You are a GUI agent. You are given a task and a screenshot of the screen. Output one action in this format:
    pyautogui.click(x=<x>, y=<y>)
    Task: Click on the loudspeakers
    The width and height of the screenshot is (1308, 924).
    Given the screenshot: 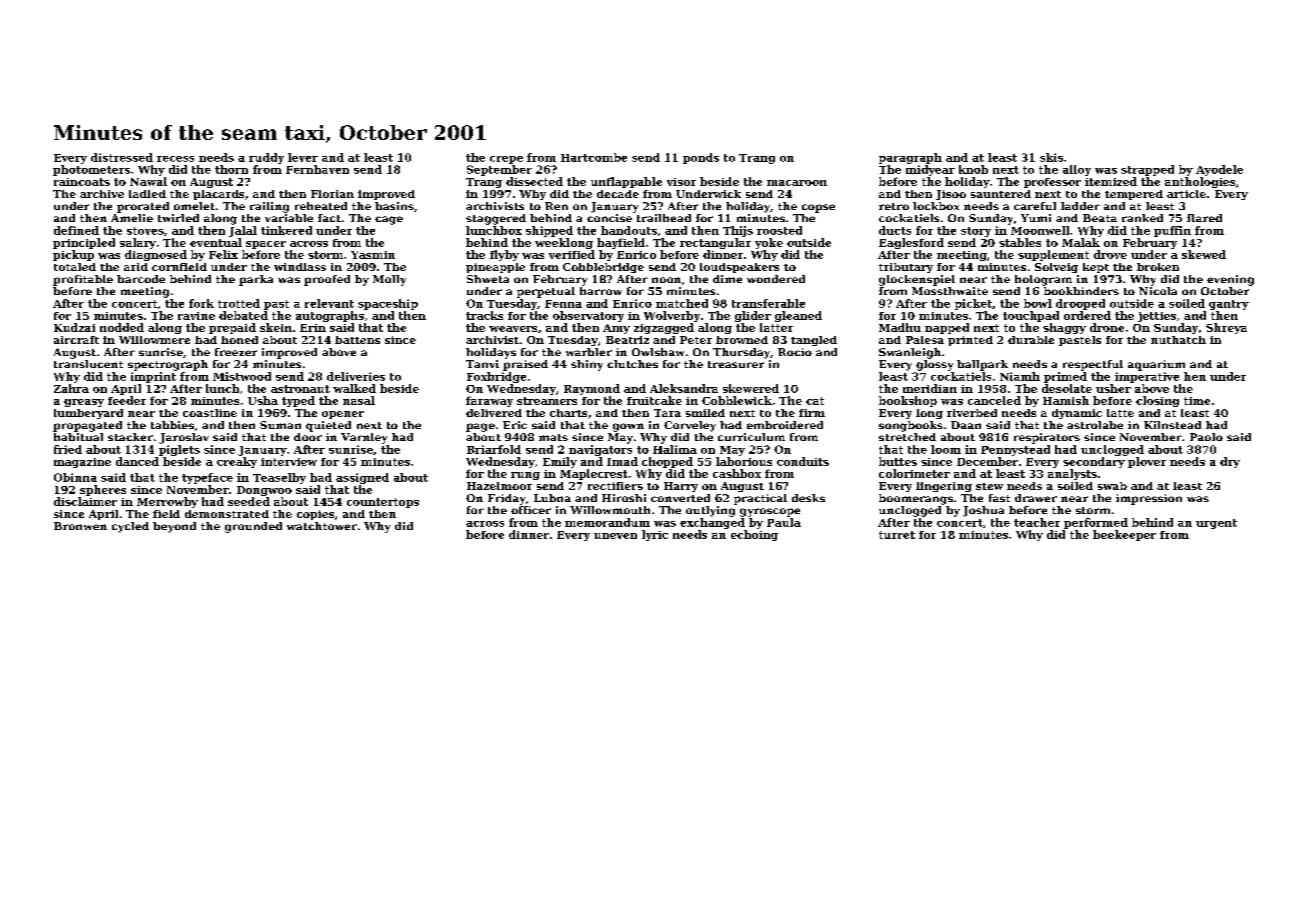 What is the action you would take?
    pyautogui.click(x=739, y=268)
